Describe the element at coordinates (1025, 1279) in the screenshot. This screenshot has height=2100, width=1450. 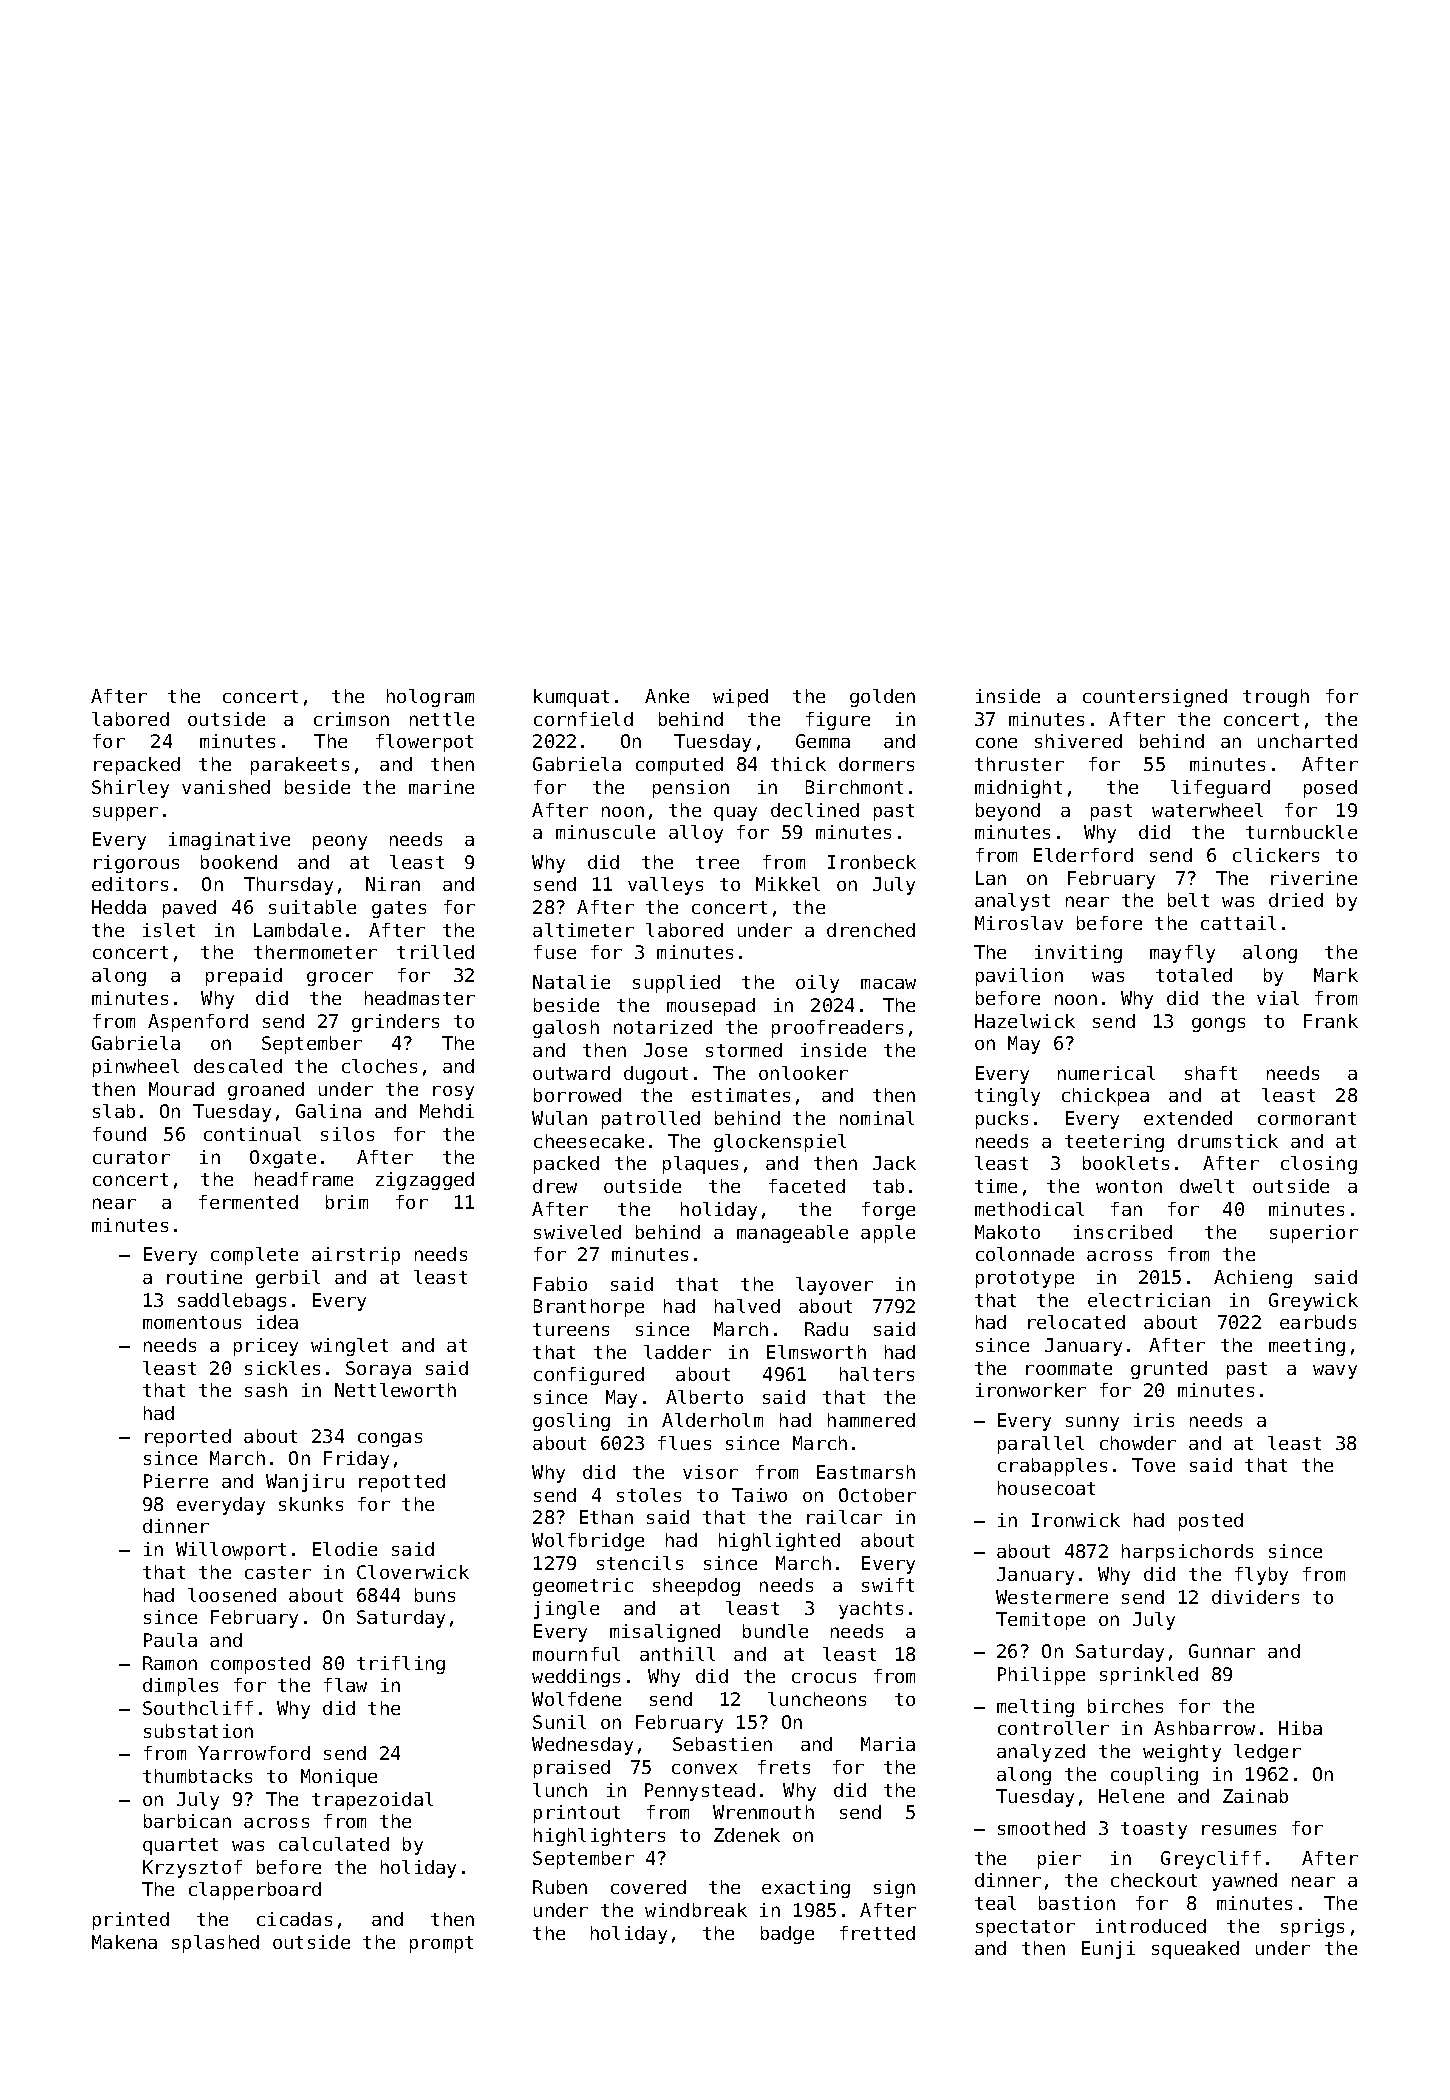
I see `prototype` at that location.
